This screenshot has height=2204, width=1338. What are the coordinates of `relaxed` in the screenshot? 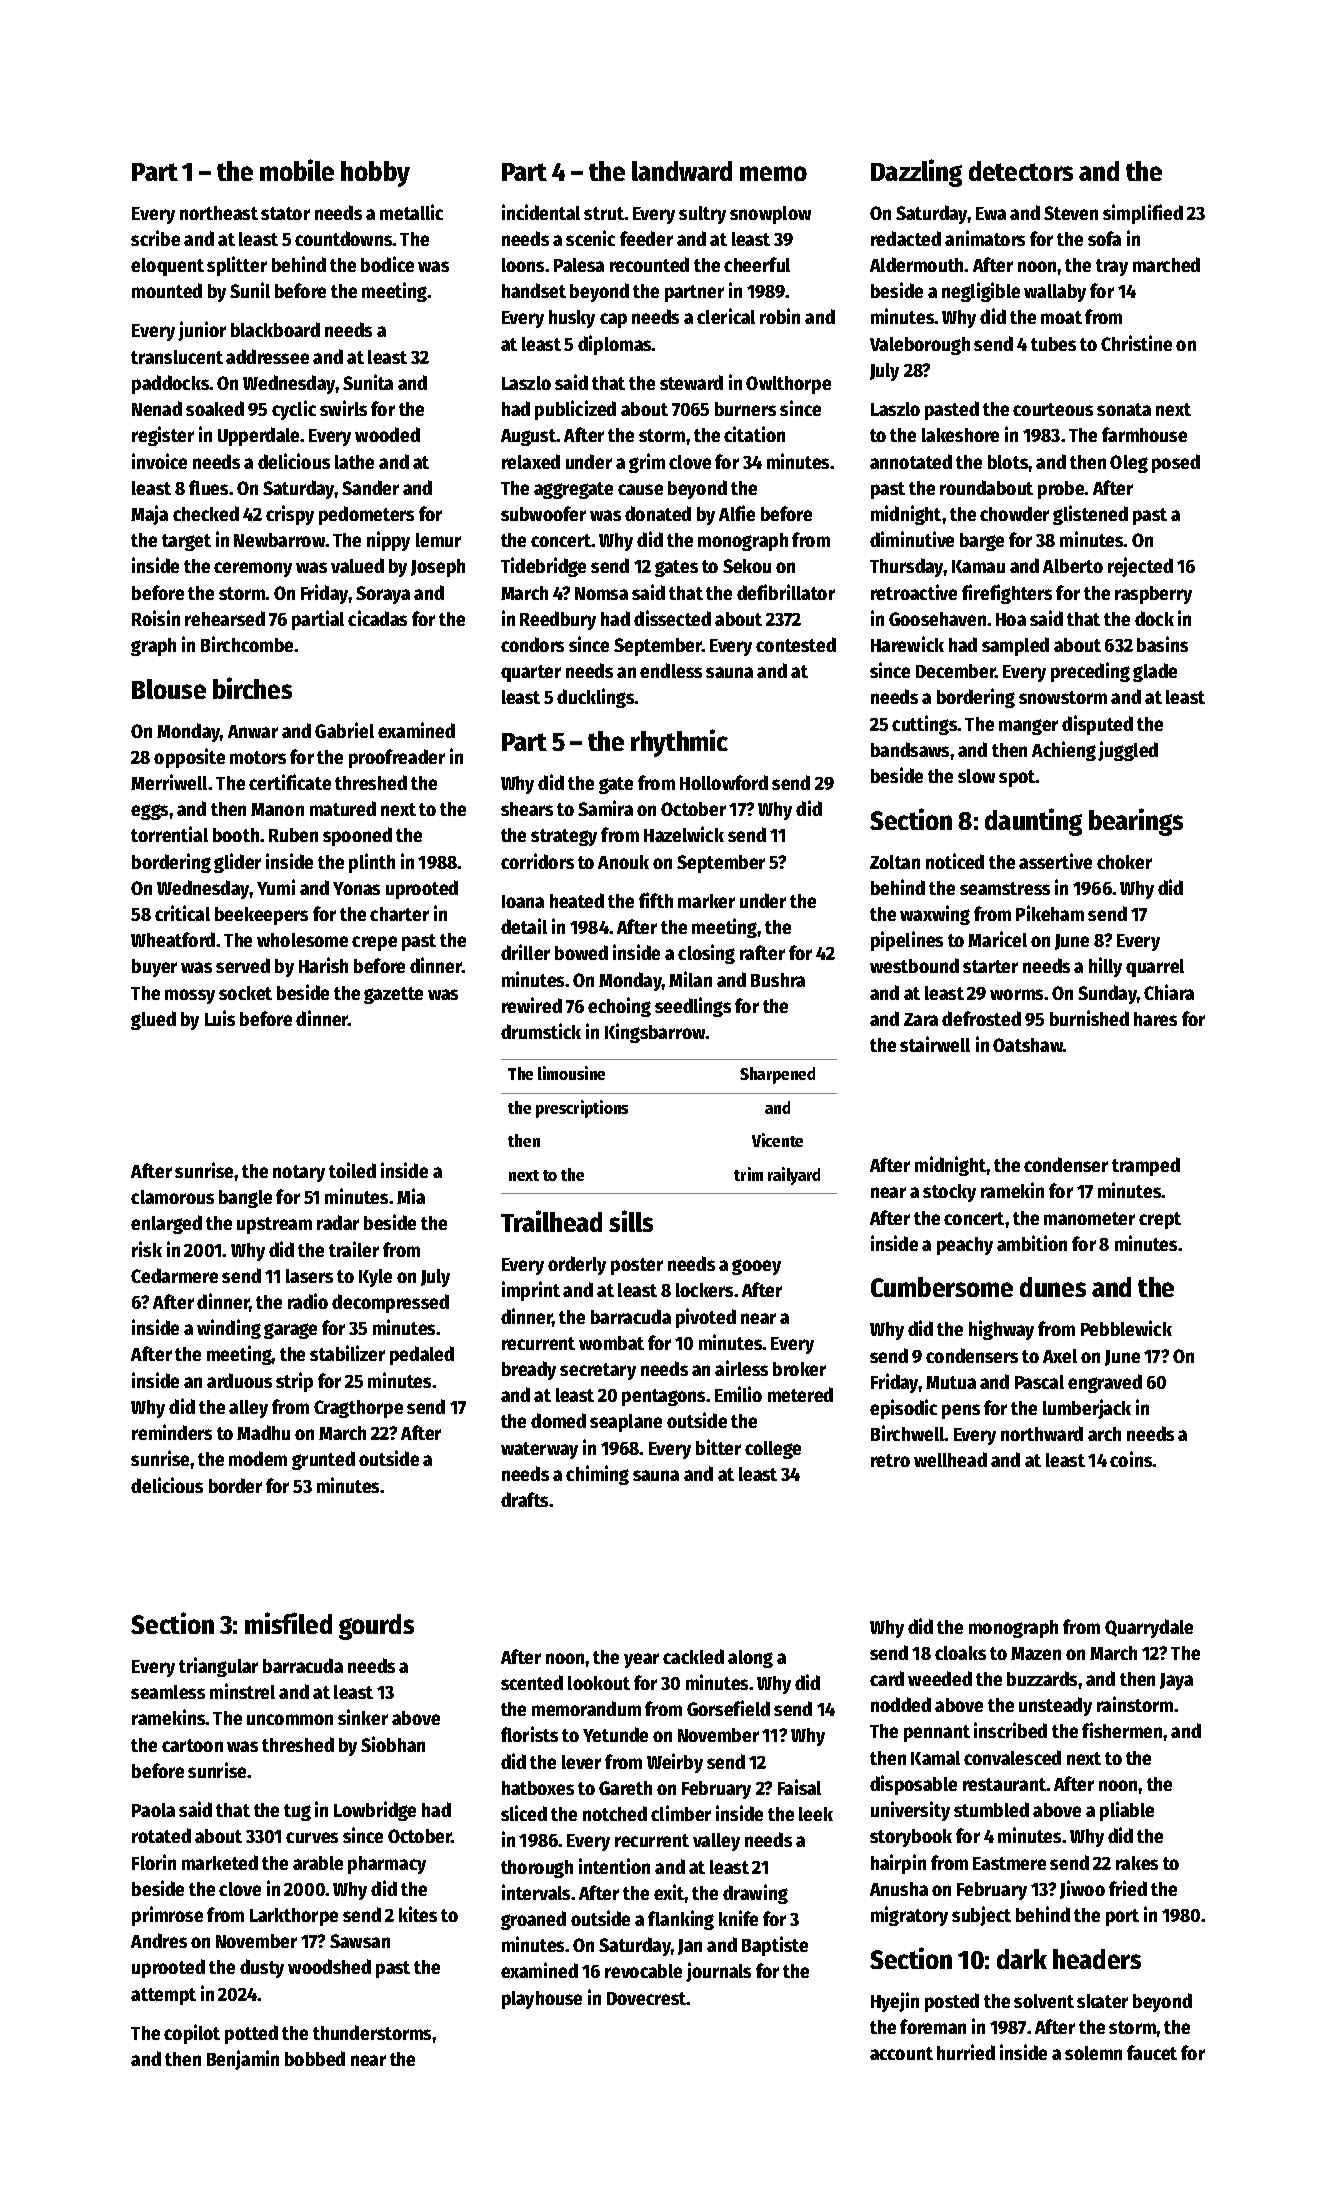 It's located at (531, 461).
